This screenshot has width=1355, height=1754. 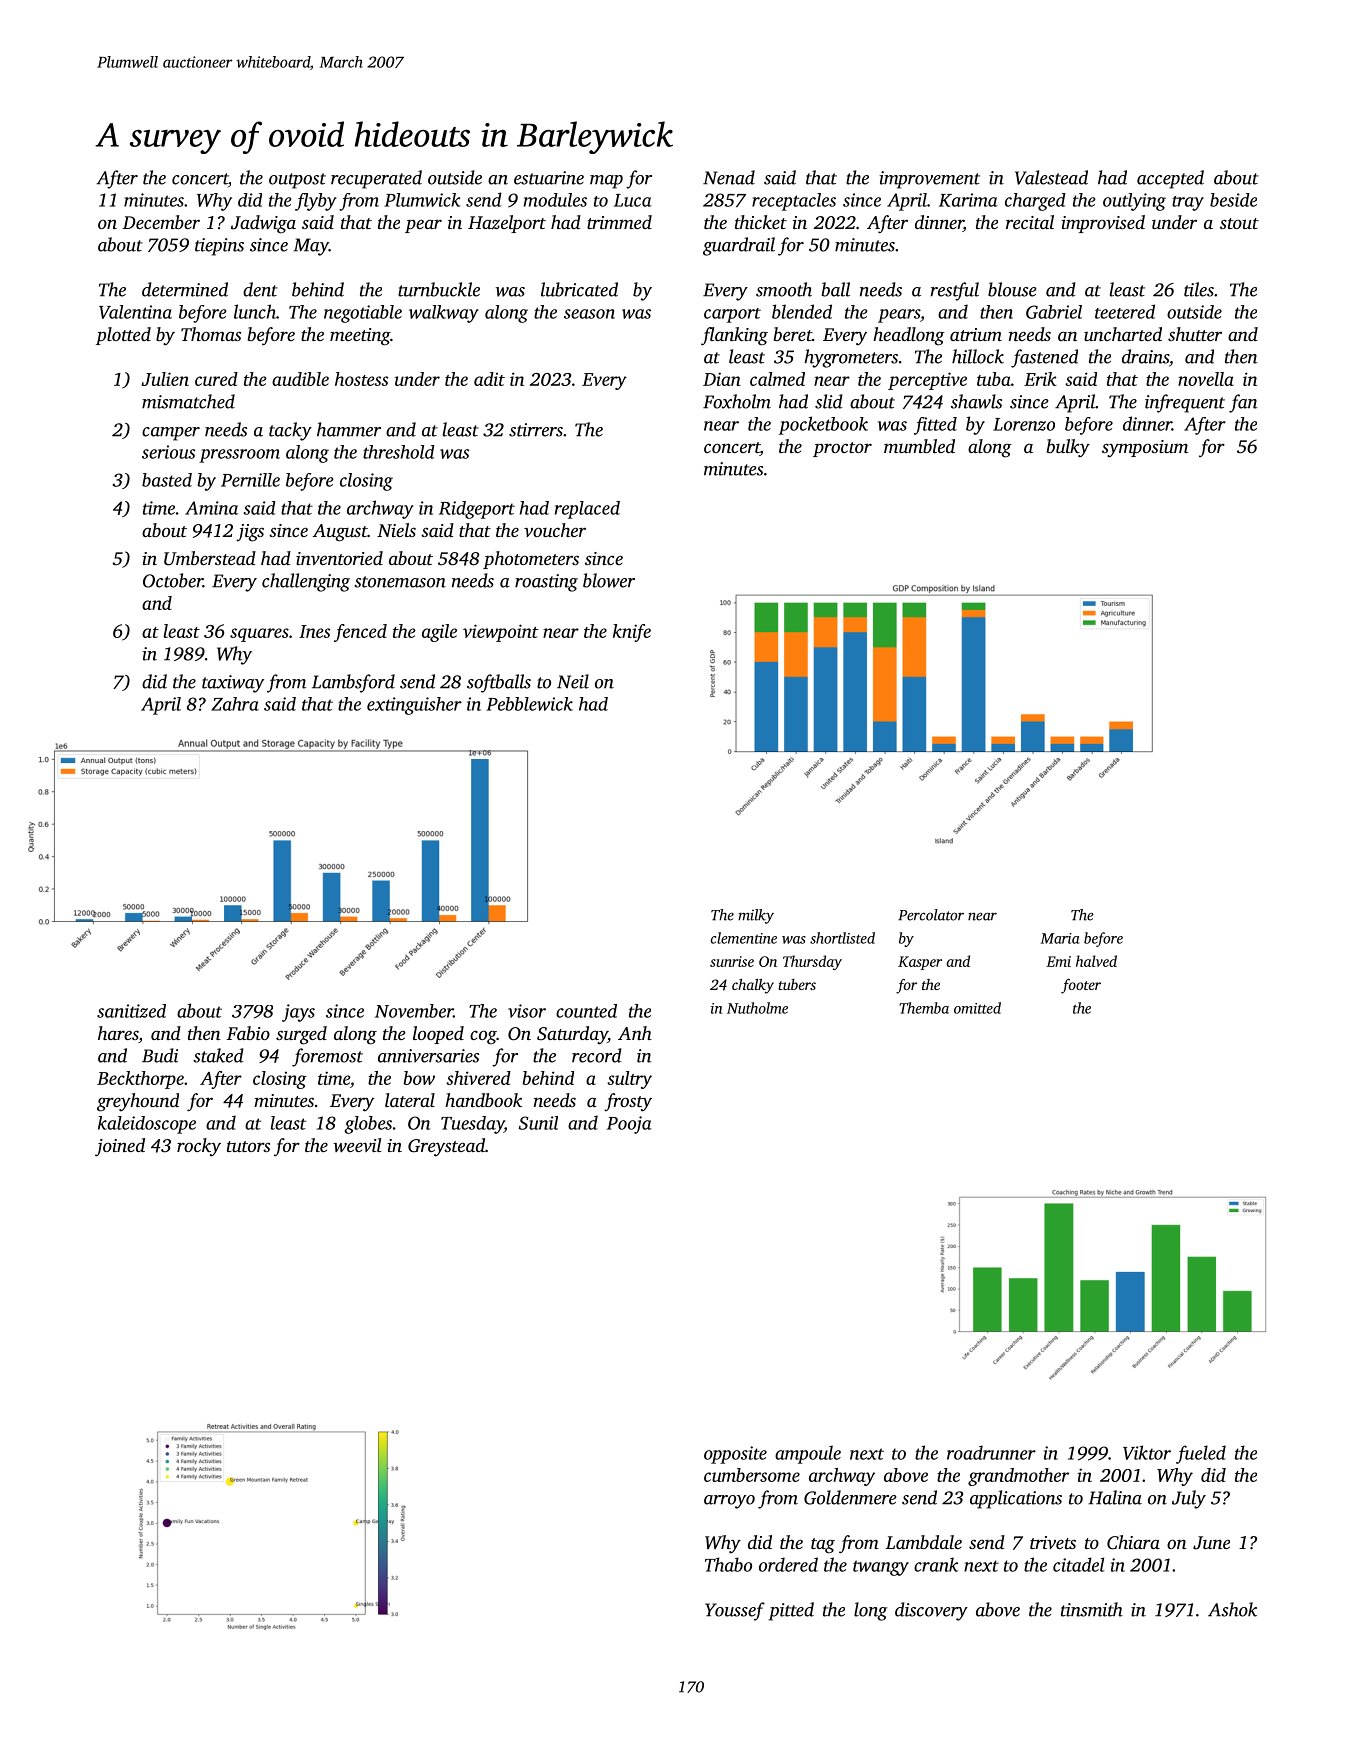 What do you see at coordinates (737, 401) in the screenshot?
I see `Foxholm` at bounding box center [737, 401].
